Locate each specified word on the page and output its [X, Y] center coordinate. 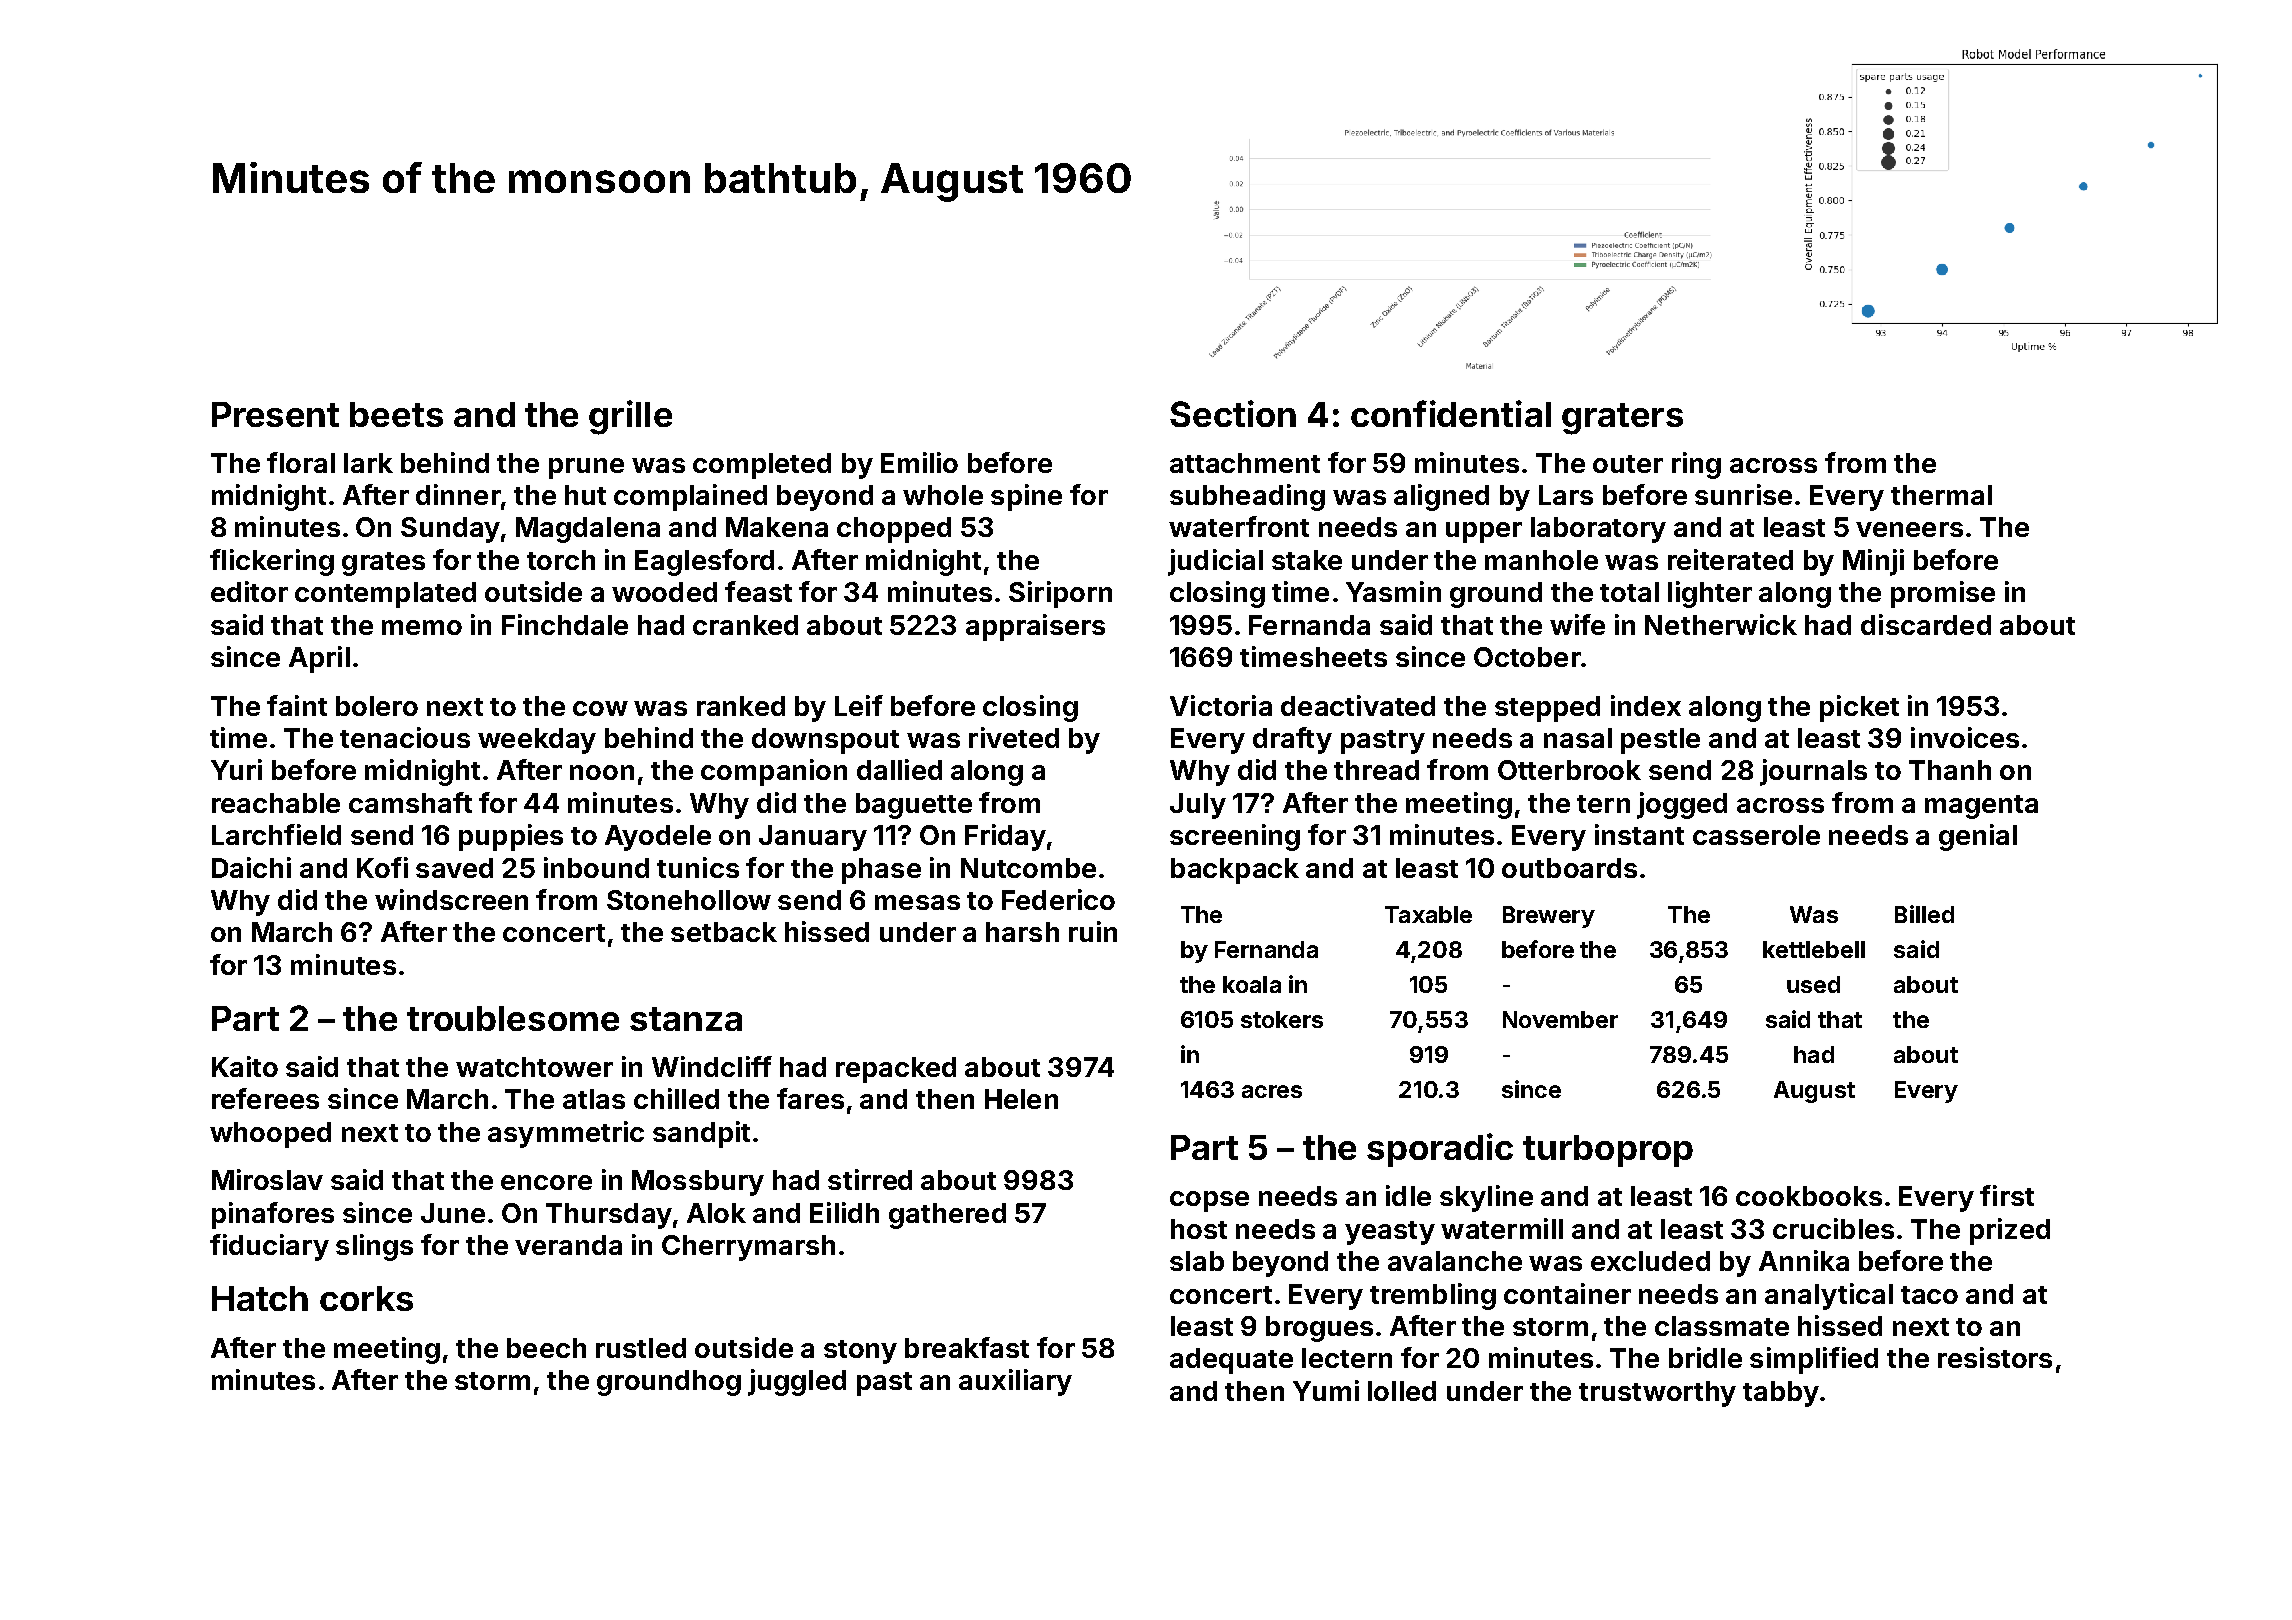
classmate [1722, 1326]
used [1813, 984]
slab [1197, 1261]
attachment [1245, 463]
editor [249, 591]
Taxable [1428, 914]
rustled [641, 1348]
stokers [1282, 1019]
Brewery [1549, 917]
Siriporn [1060, 594]
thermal [1941, 495]
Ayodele [658, 838]
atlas [594, 1099]
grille [630, 417]
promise [1943, 594]
